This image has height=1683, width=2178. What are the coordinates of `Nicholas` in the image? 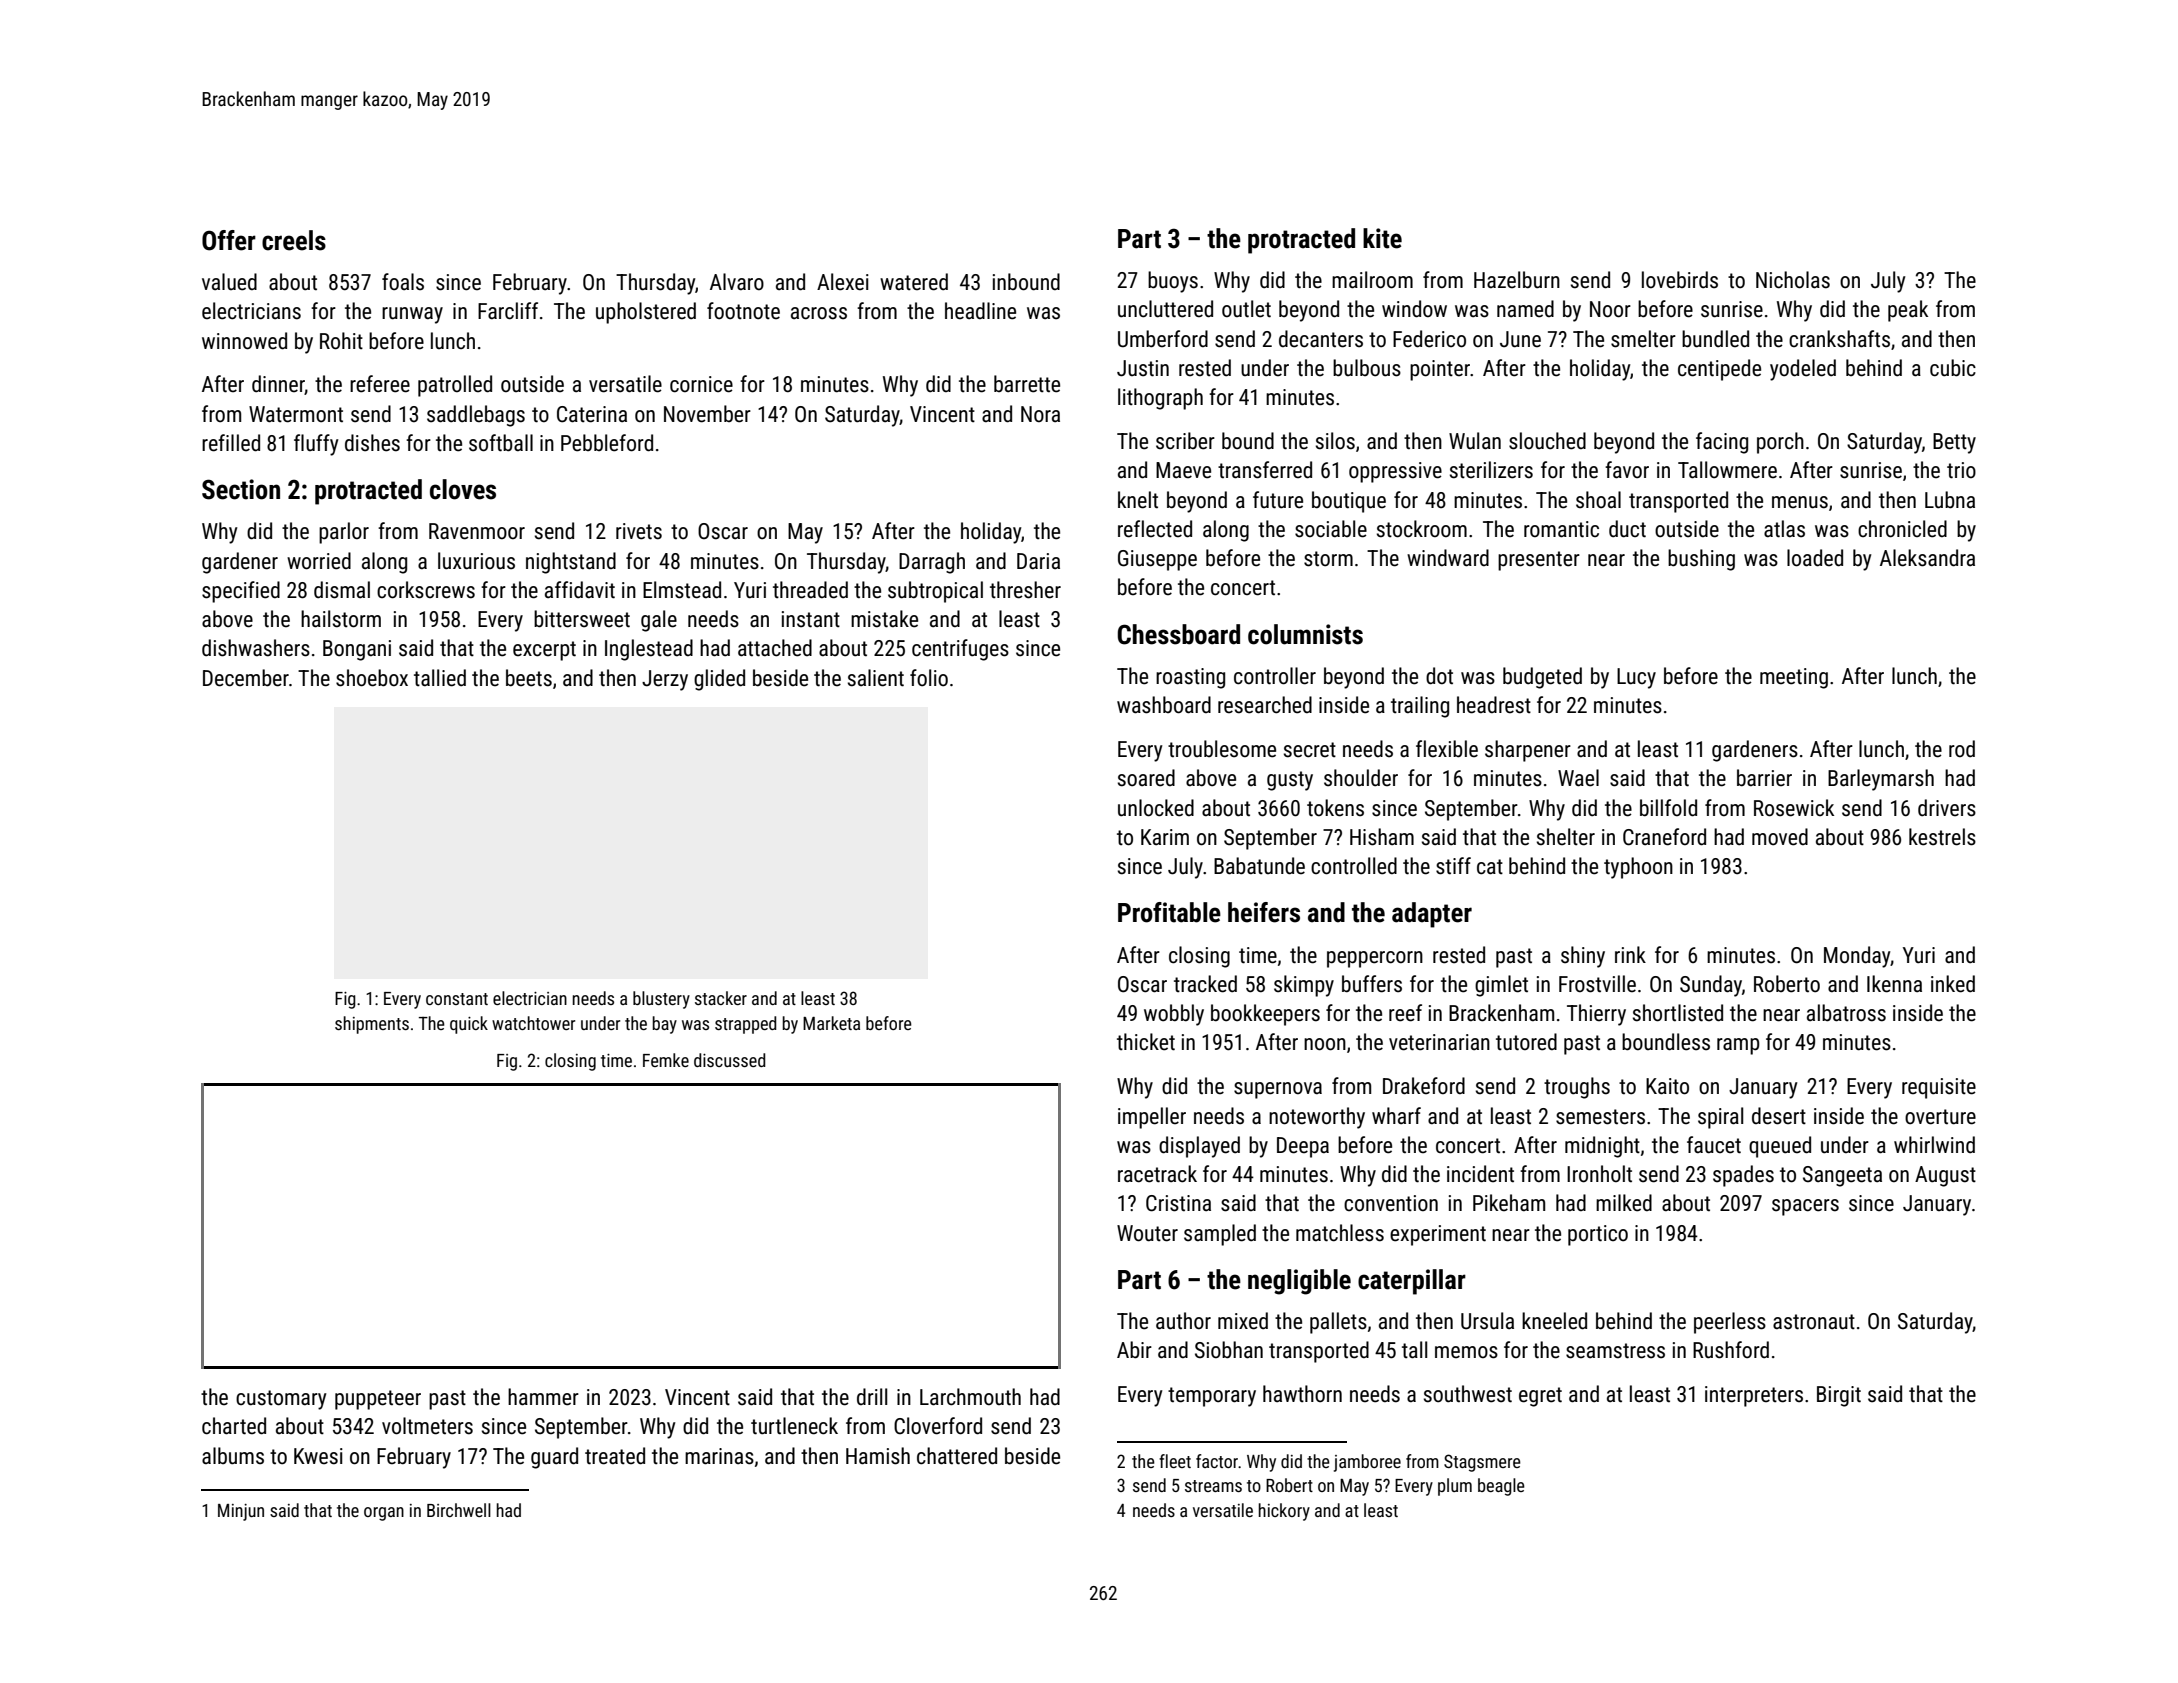 It's located at (1793, 280).
